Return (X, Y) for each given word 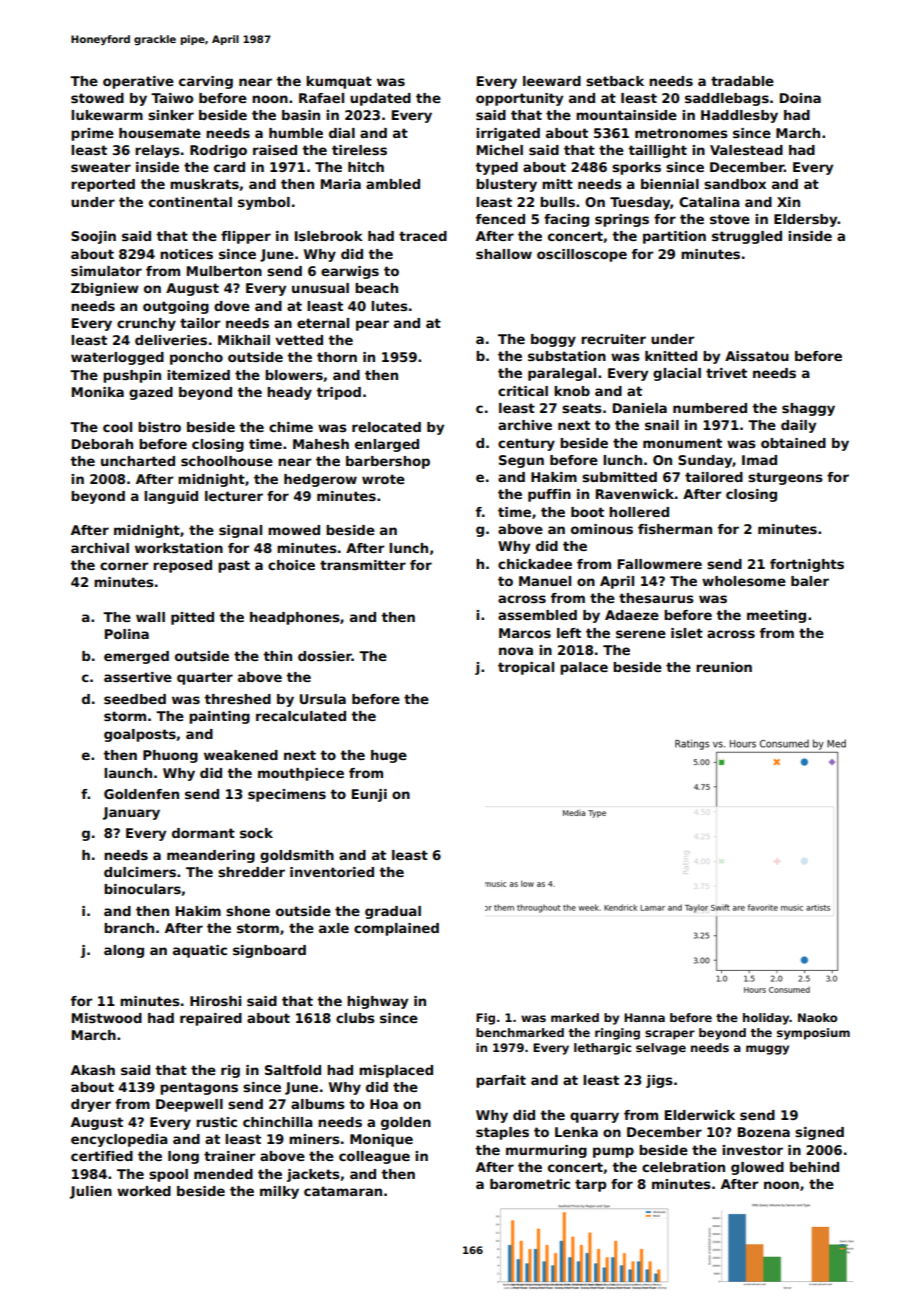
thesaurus (656, 598)
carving (206, 82)
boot (587, 512)
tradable (742, 81)
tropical (526, 668)
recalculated (301, 716)
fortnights (807, 565)
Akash (93, 1070)
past (234, 566)
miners (314, 1139)
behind (814, 1167)
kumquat (339, 82)
